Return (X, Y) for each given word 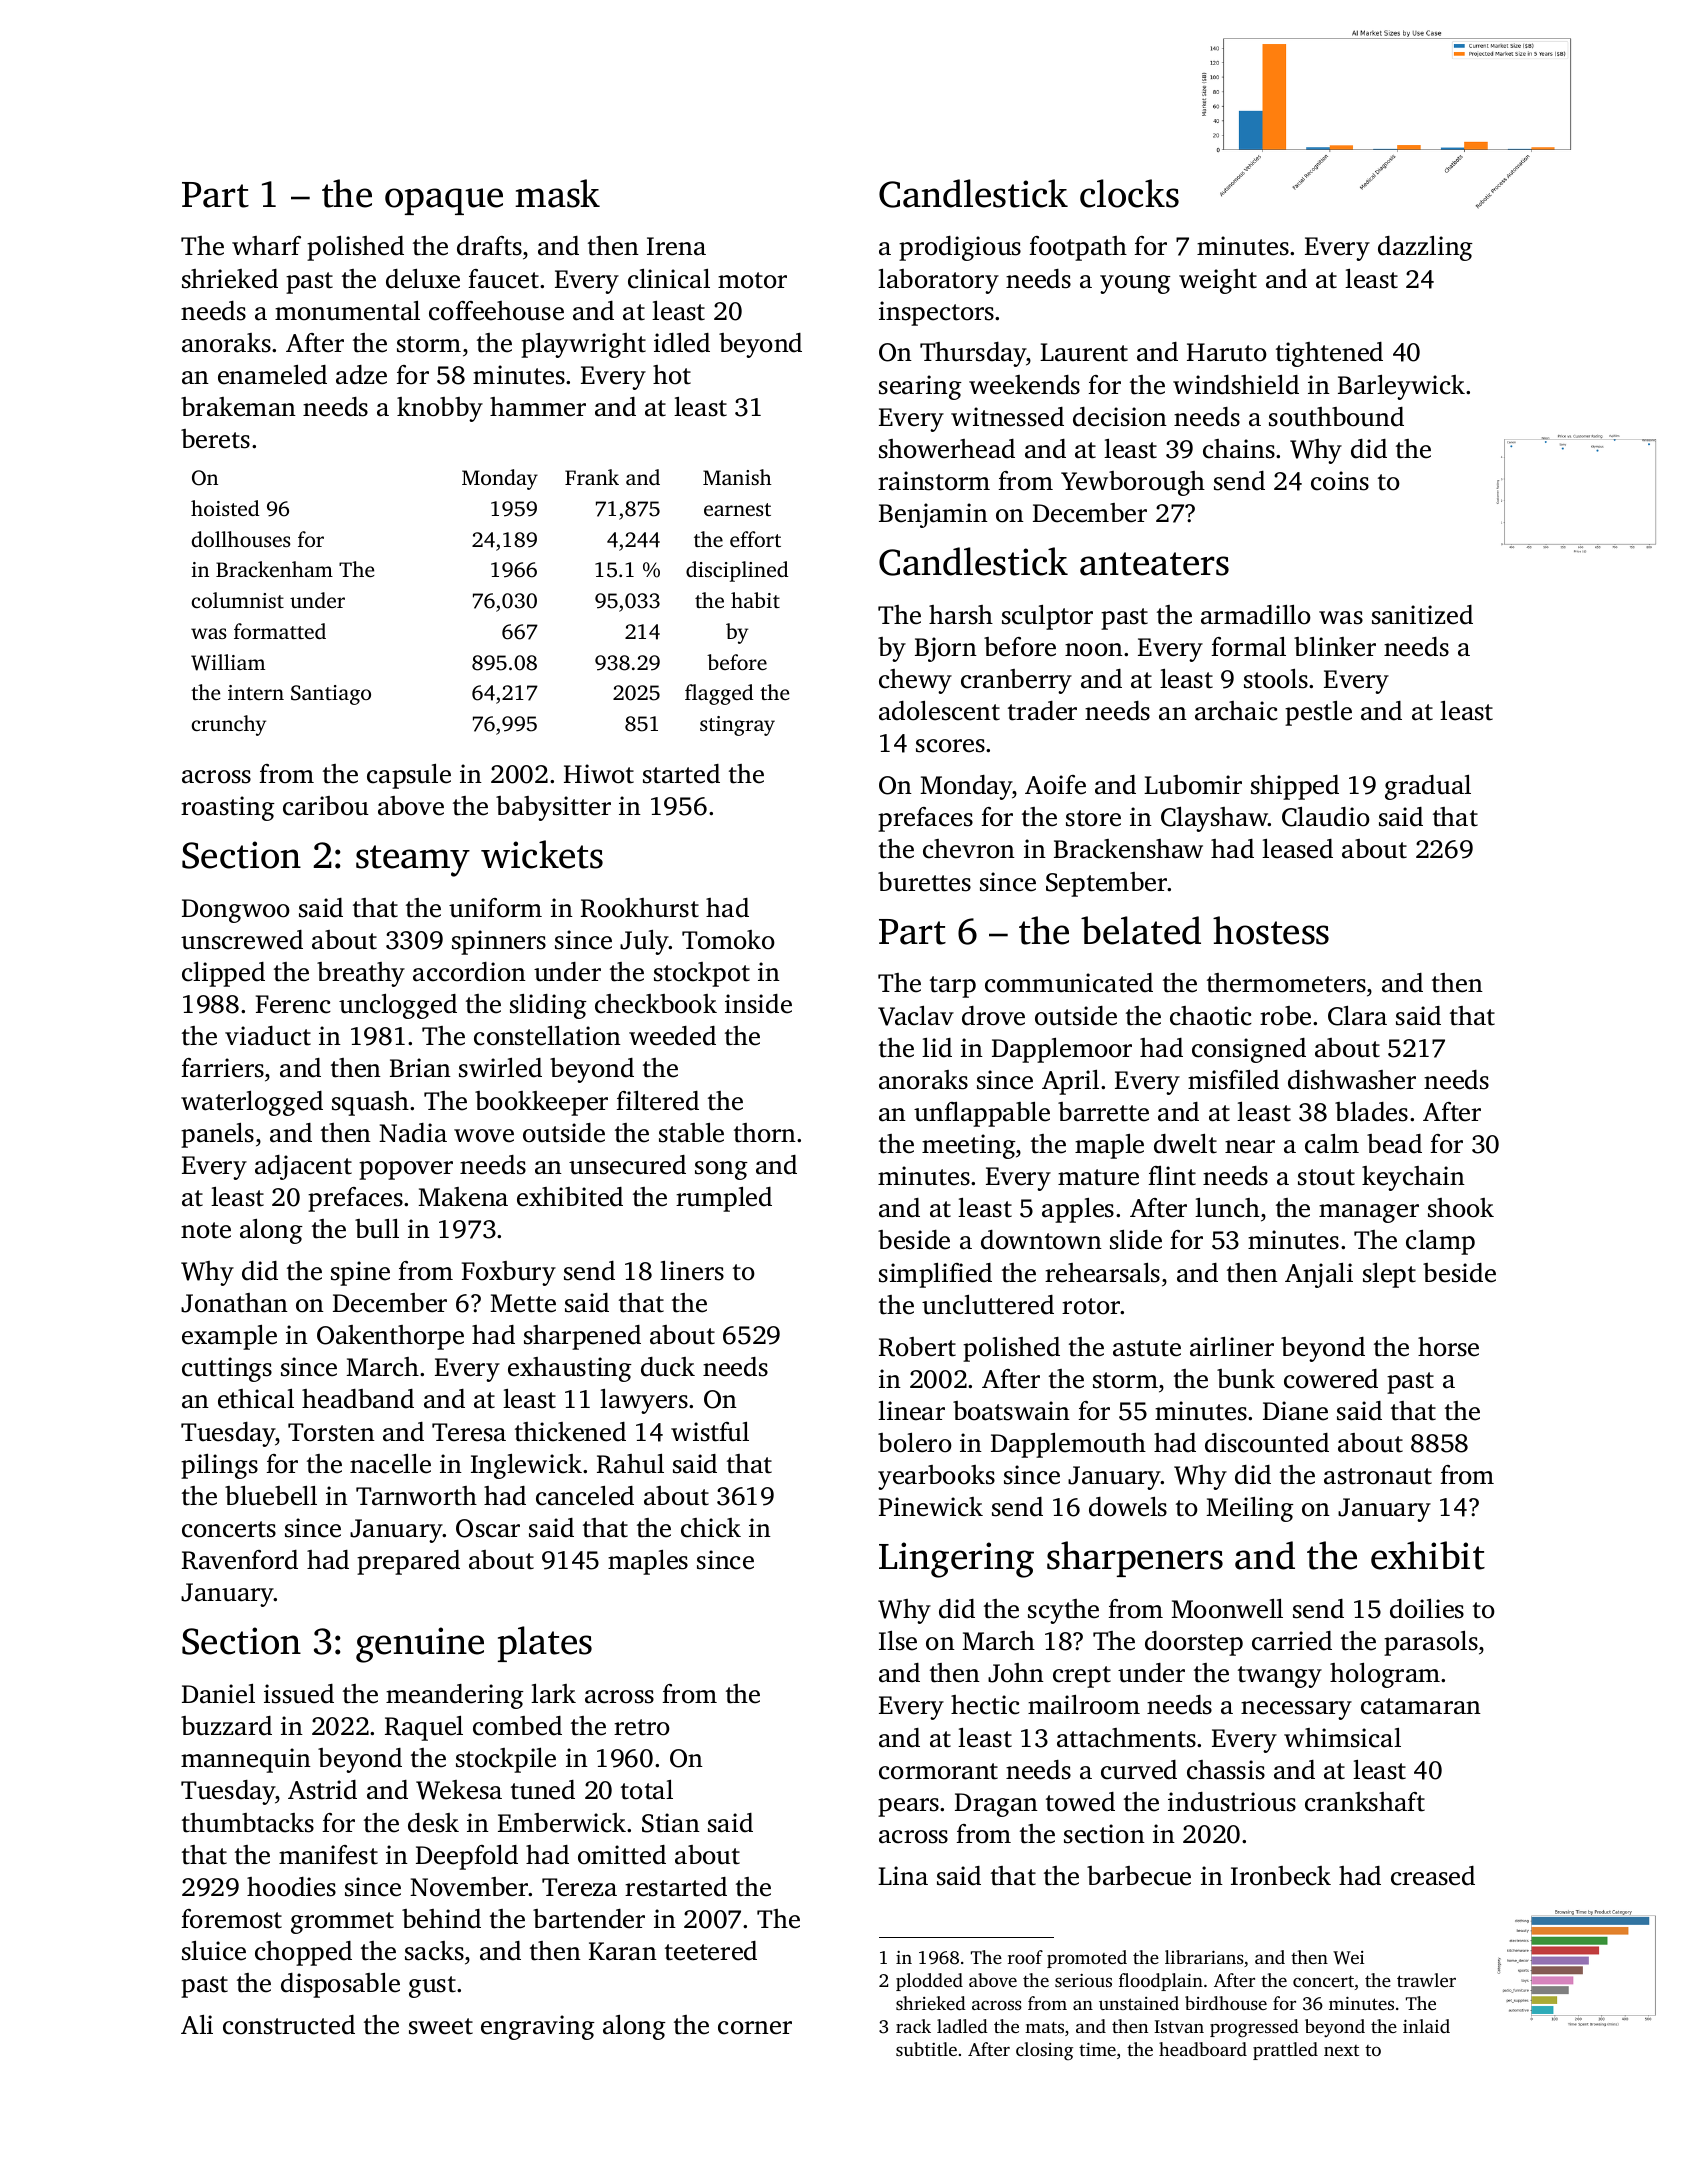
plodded (929, 1982)
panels (217, 1135)
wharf (266, 246)
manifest (328, 1855)
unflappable (982, 1114)
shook (1461, 1208)
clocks (1129, 193)
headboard (1203, 2049)
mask (557, 193)
